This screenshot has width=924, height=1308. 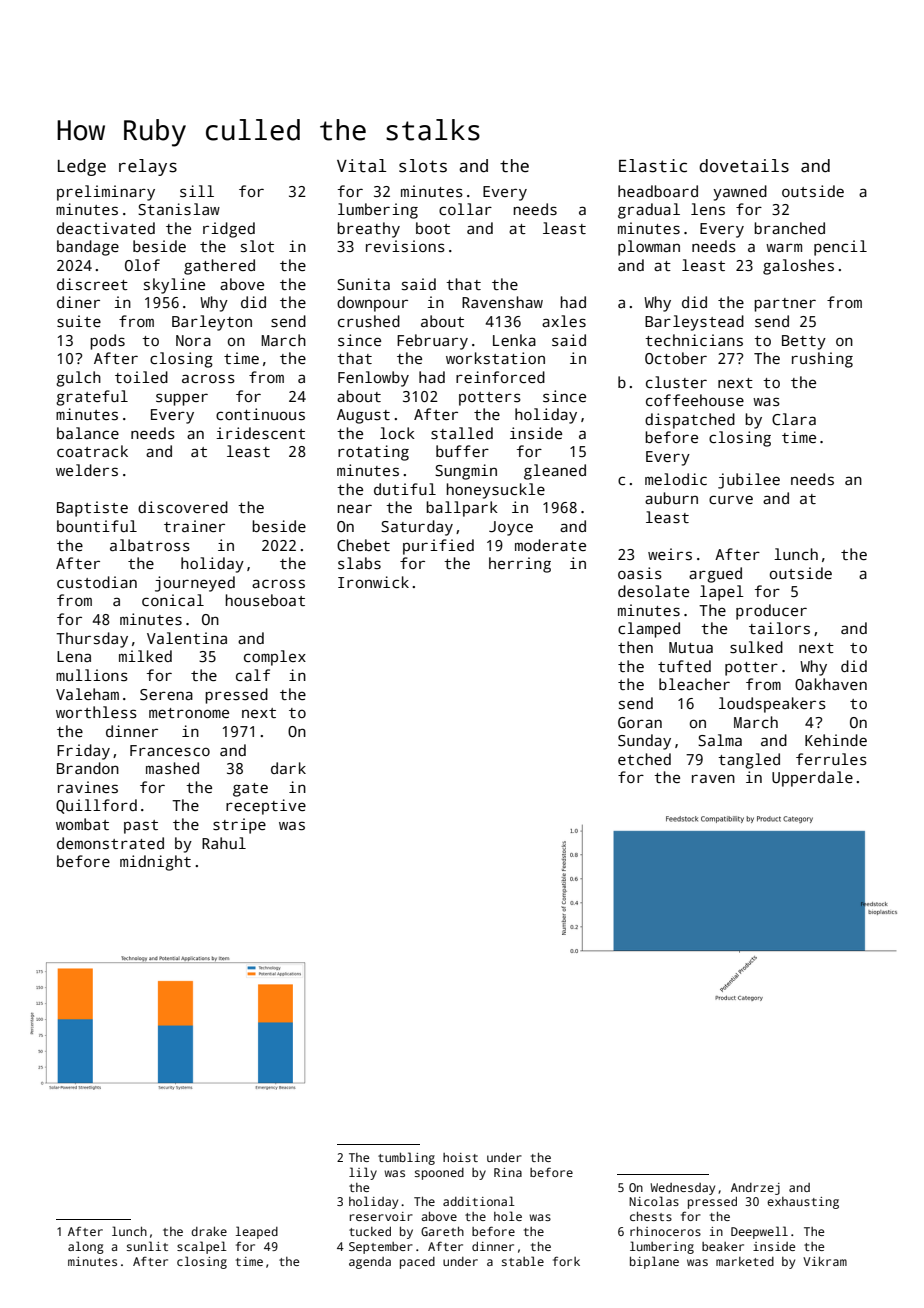 I want to click on Goran, so click(x=640, y=722).
